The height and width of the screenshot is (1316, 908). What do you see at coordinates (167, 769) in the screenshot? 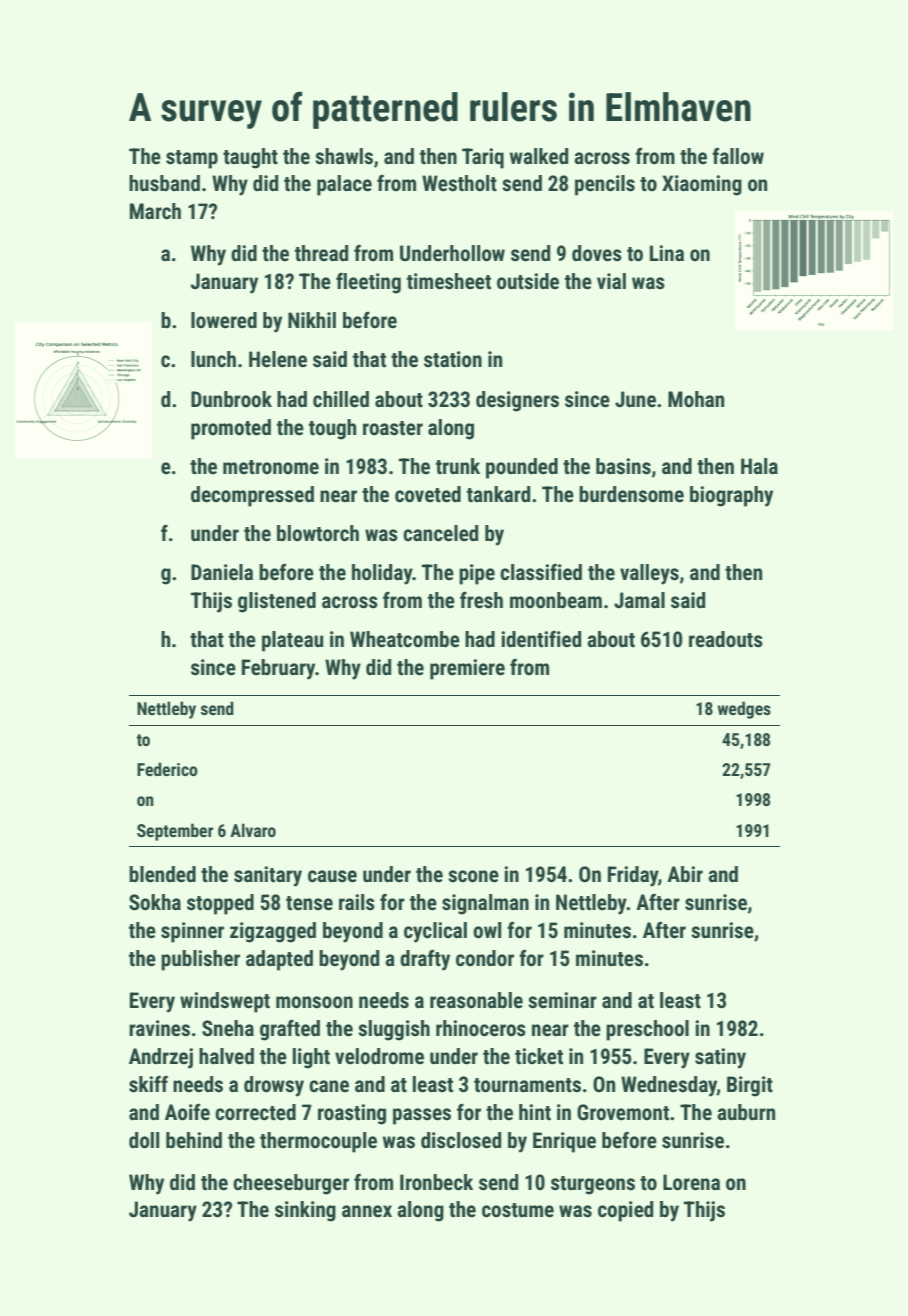
I see `Federico` at bounding box center [167, 769].
